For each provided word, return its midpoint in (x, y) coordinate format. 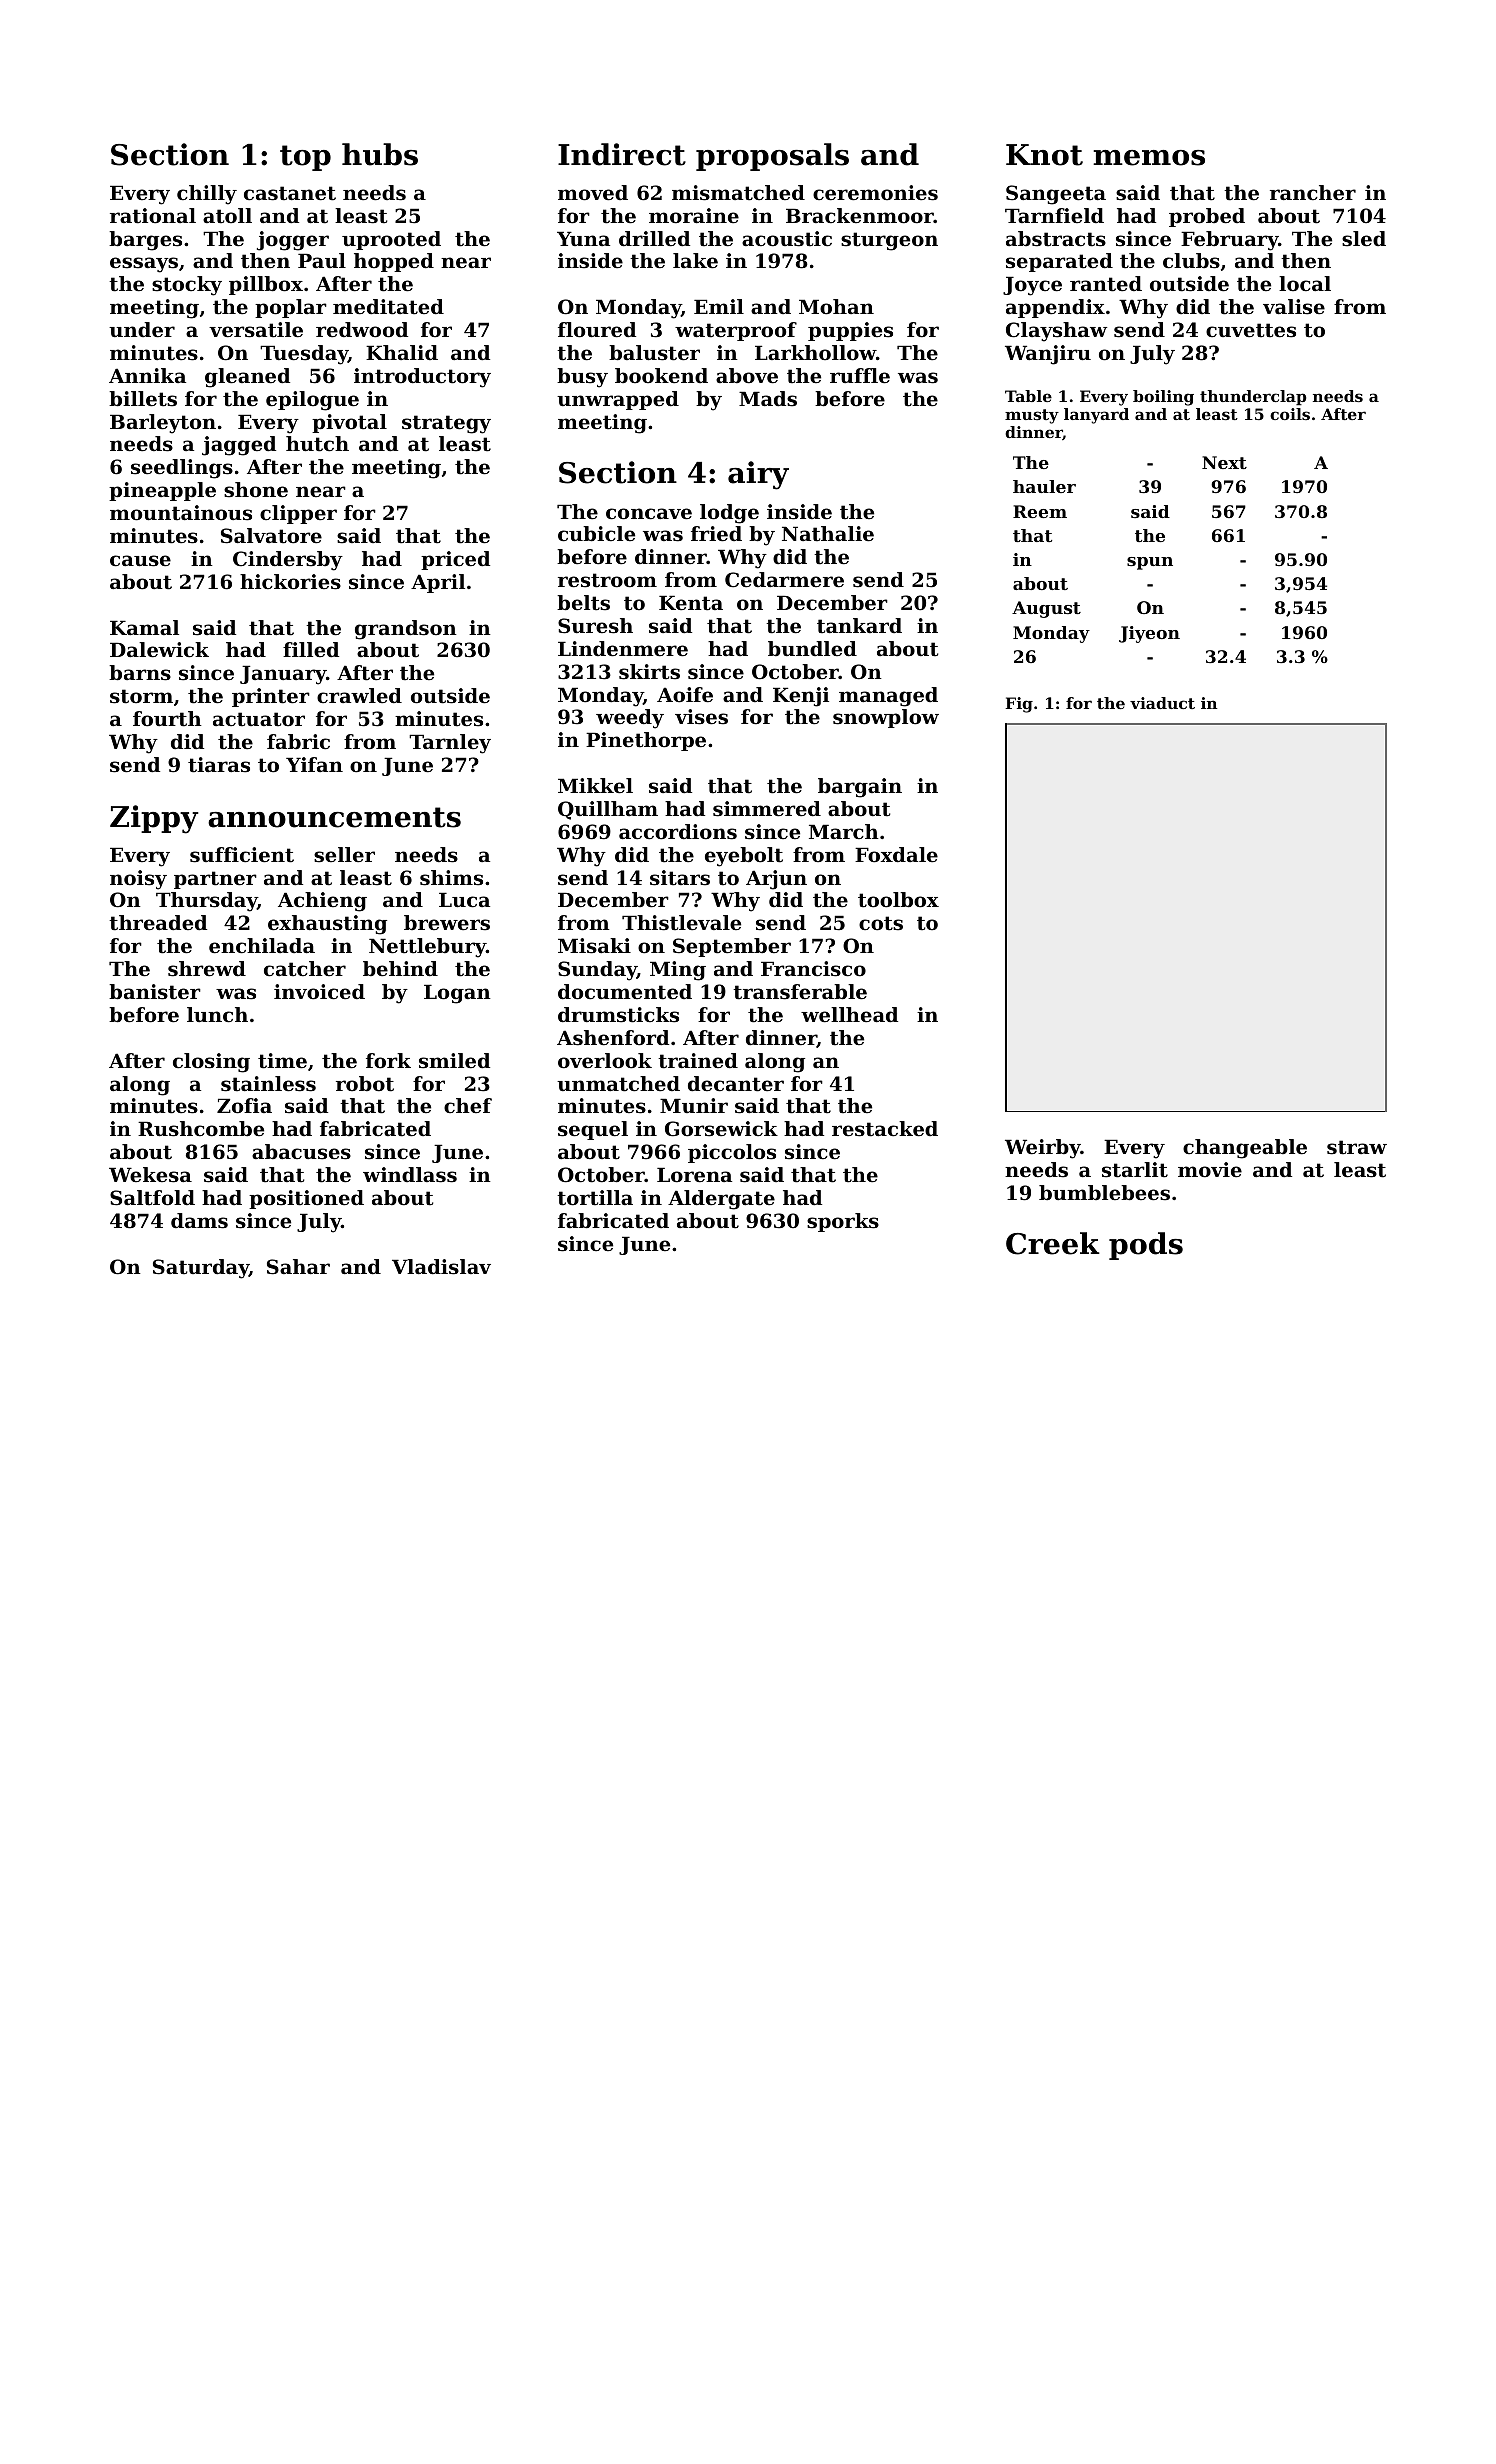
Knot (1044, 155)
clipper (298, 514)
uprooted (391, 240)
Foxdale (896, 855)
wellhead (849, 1015)
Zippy (154, 819)
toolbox (898, 900)
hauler (1044, 486)
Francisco (813, 969)
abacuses (301, 1152)
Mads (768, 399)
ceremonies (875, 193)
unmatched (618, 1084)
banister (155, 992)
